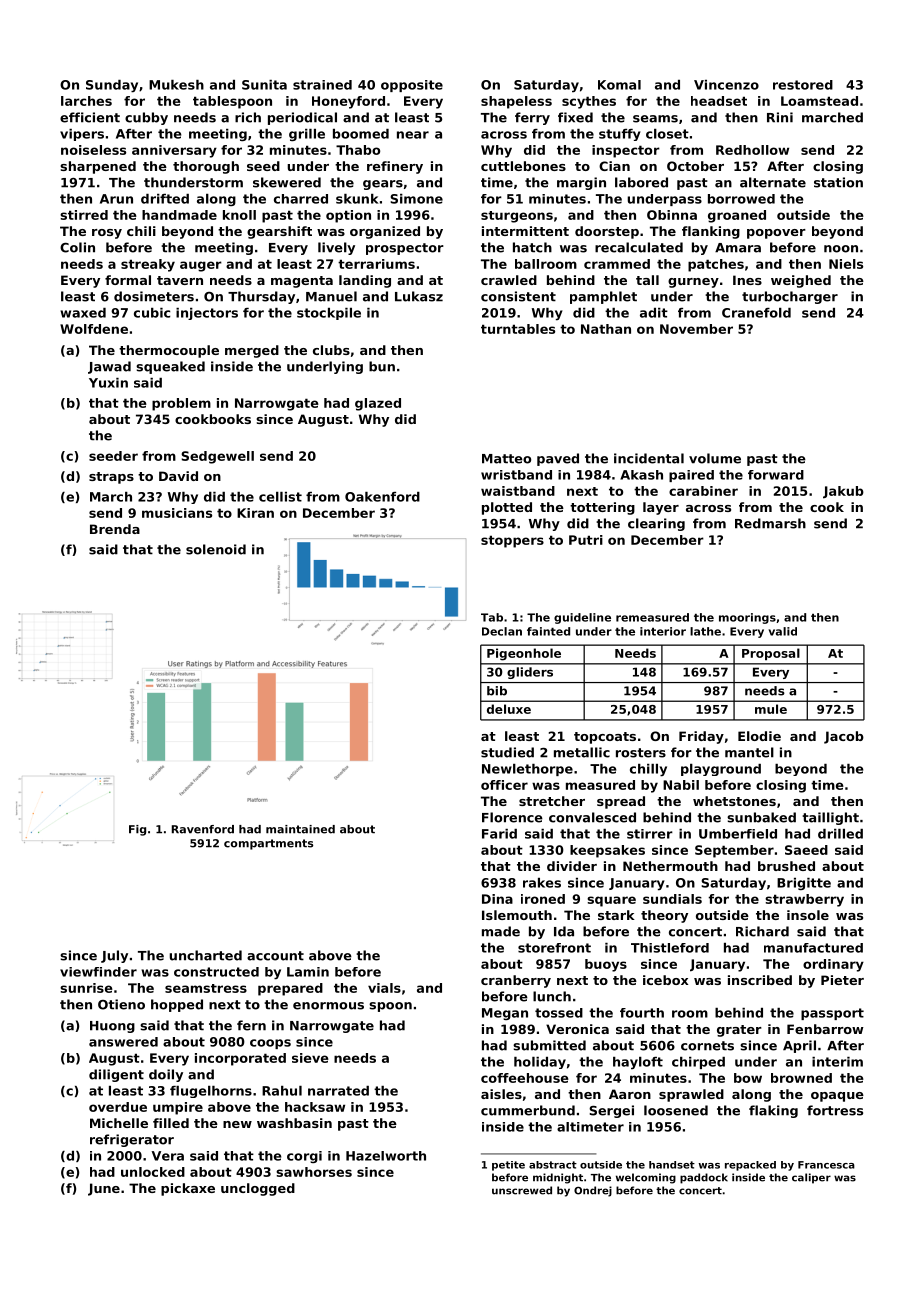 This page has height=1308, width=924. What do you see at coordinates (115, 529) in the page?
I see `Brenda` at bounding box center [115, 529].
